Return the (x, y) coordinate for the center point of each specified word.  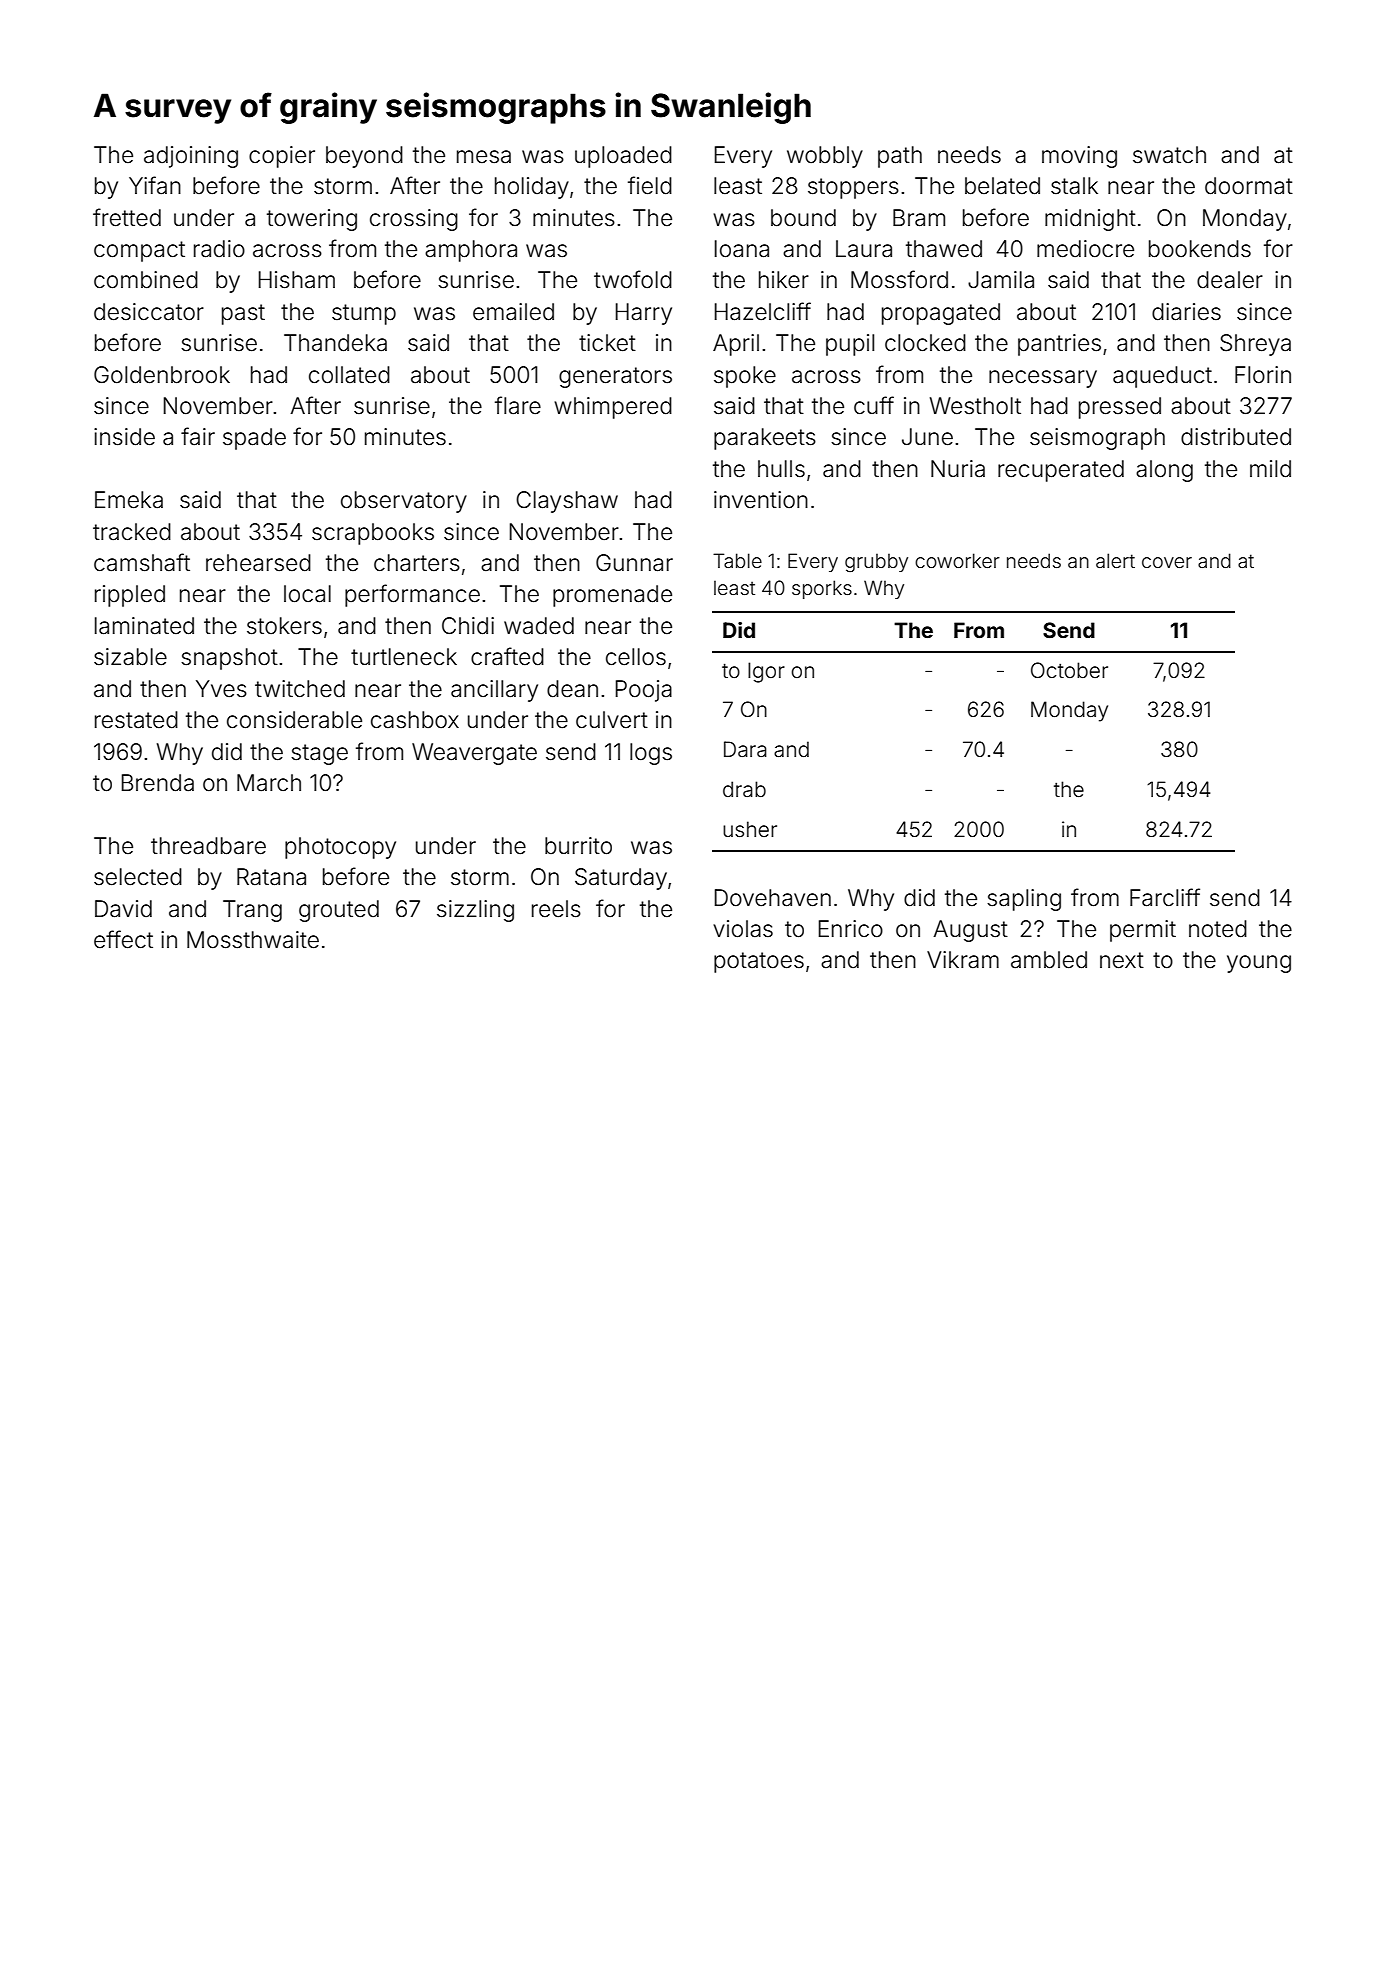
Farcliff (1165, 897)
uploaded (623, 157)
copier (282, 157)
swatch (1169, 155)
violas (743, 929)
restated (136, 720)
